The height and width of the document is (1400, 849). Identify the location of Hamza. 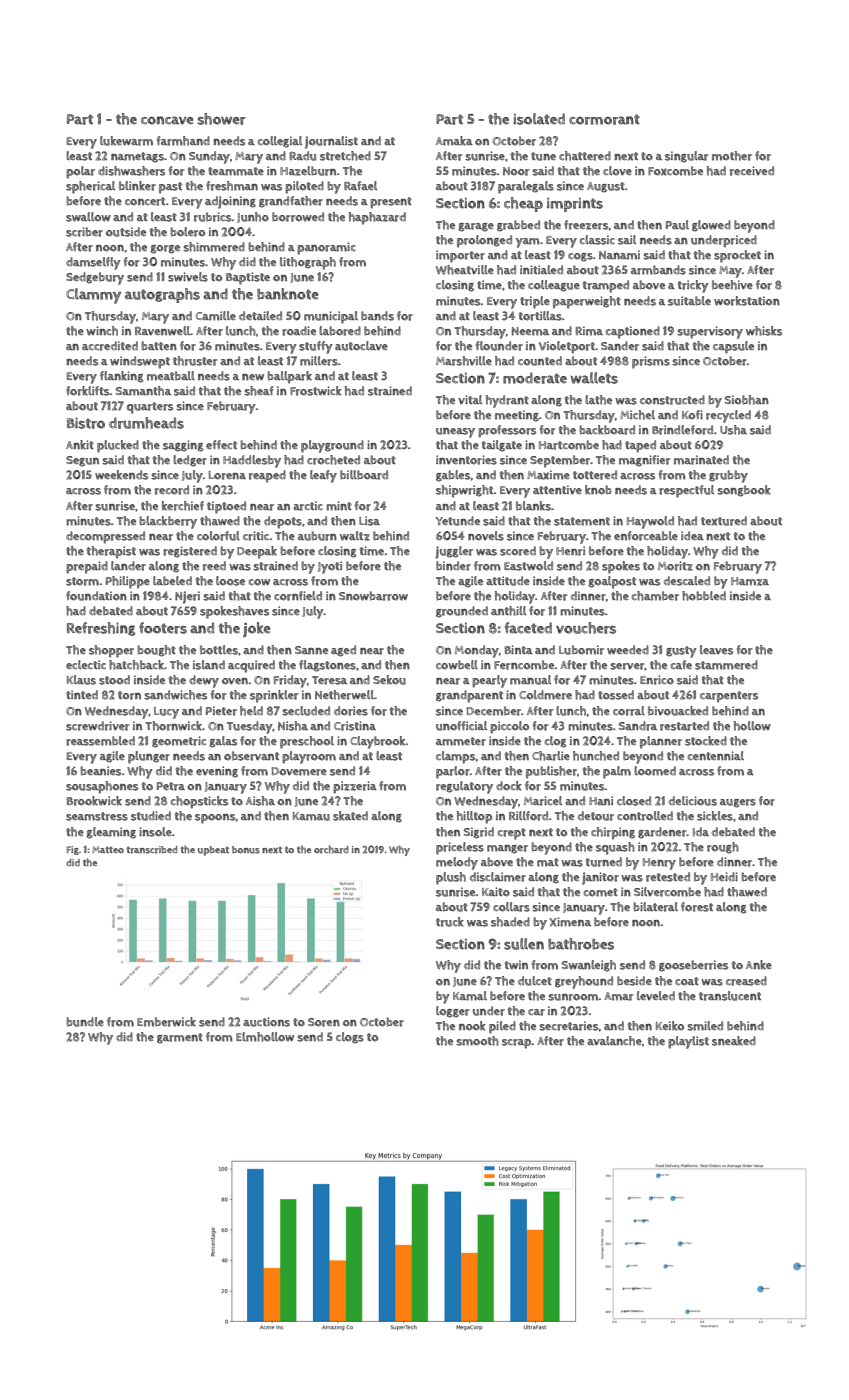
(750, 581).
